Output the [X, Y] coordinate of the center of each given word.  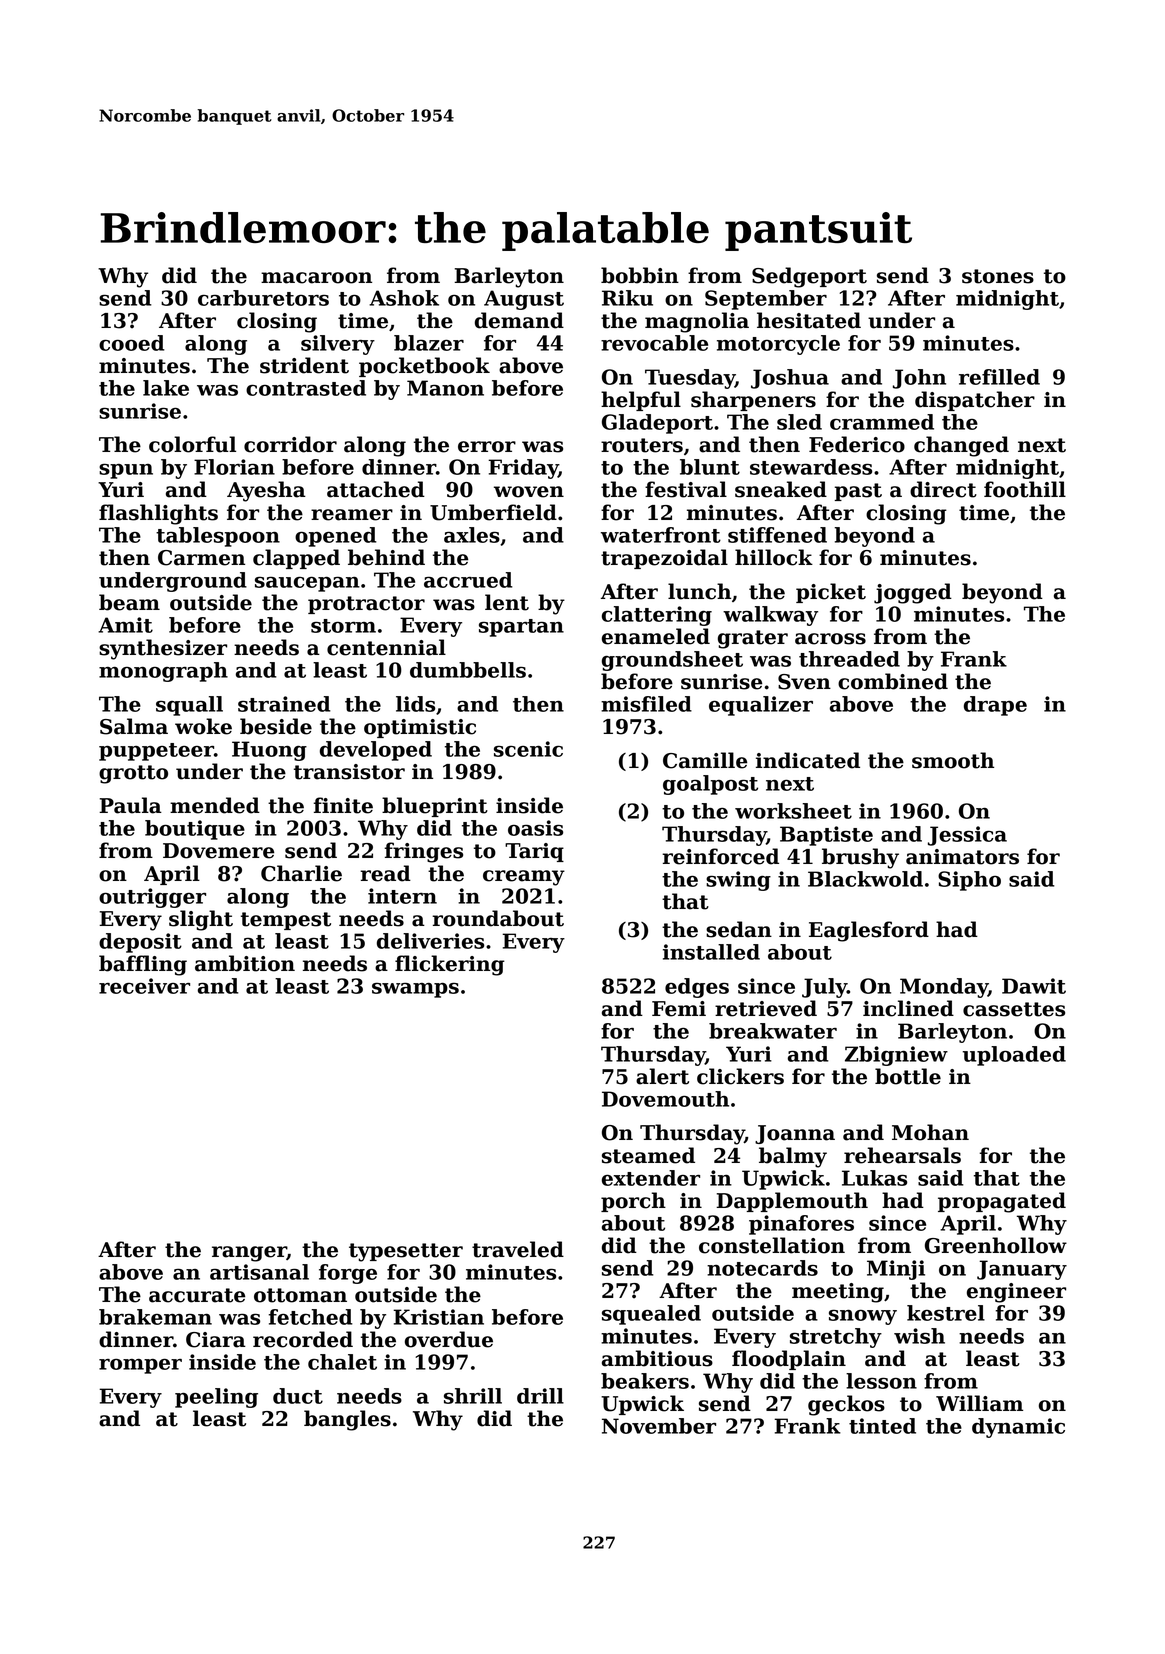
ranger [249, 1254]
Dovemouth [665, 1099]
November [659, 1426]
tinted [882, 1426]
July [824, 988]
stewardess [811, 467]
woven [529, 492]
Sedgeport [809, 277]
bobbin [640, 275]
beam [129, 602]
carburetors [263, 298]
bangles [347, 1420]
